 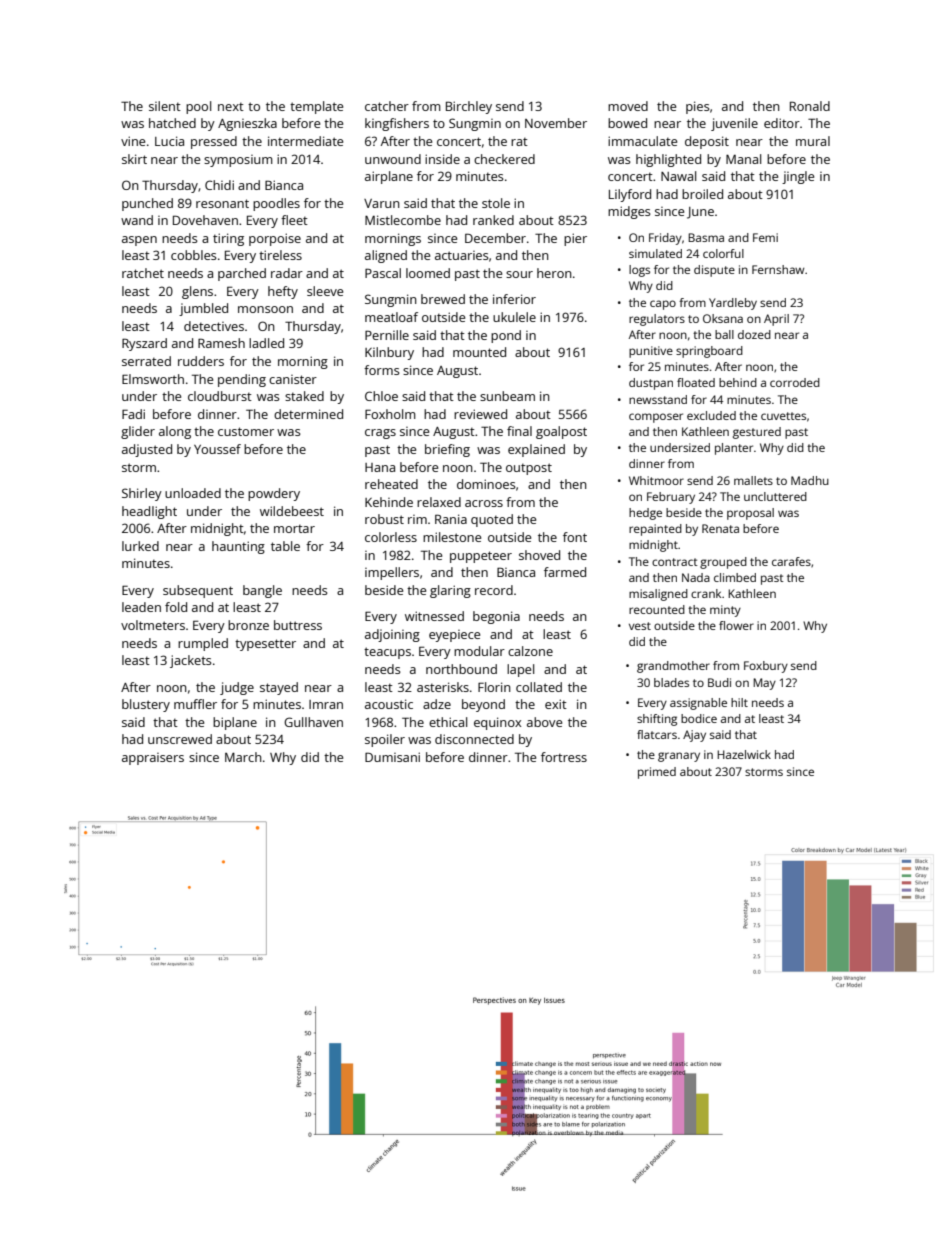 What do you see at coordinates (146, 705) in the screenshot?
I see `blustery` at bounding box center [146, 705].
